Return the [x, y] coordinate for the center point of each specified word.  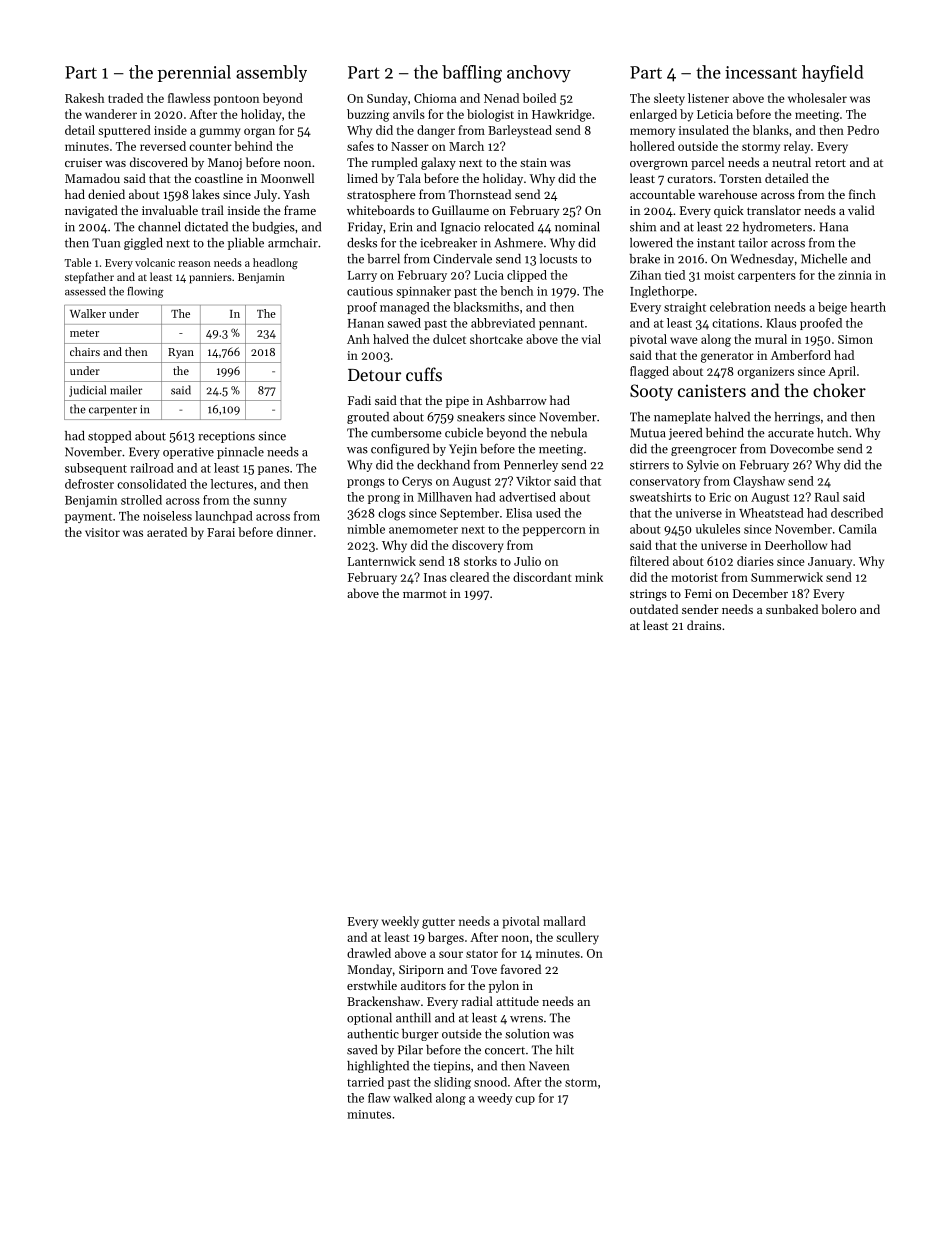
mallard [564, 921]
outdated [654, 609]
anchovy [539, 74]
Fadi [359, 400]
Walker [88, 313]
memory [652, 133]
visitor [102, 532]
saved [362, 1050]
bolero [838, 609]
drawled [369, 953]
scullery [577, 938]
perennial [194, 73]
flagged [649, 372]
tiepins [451, 1067]
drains [704, 625]
